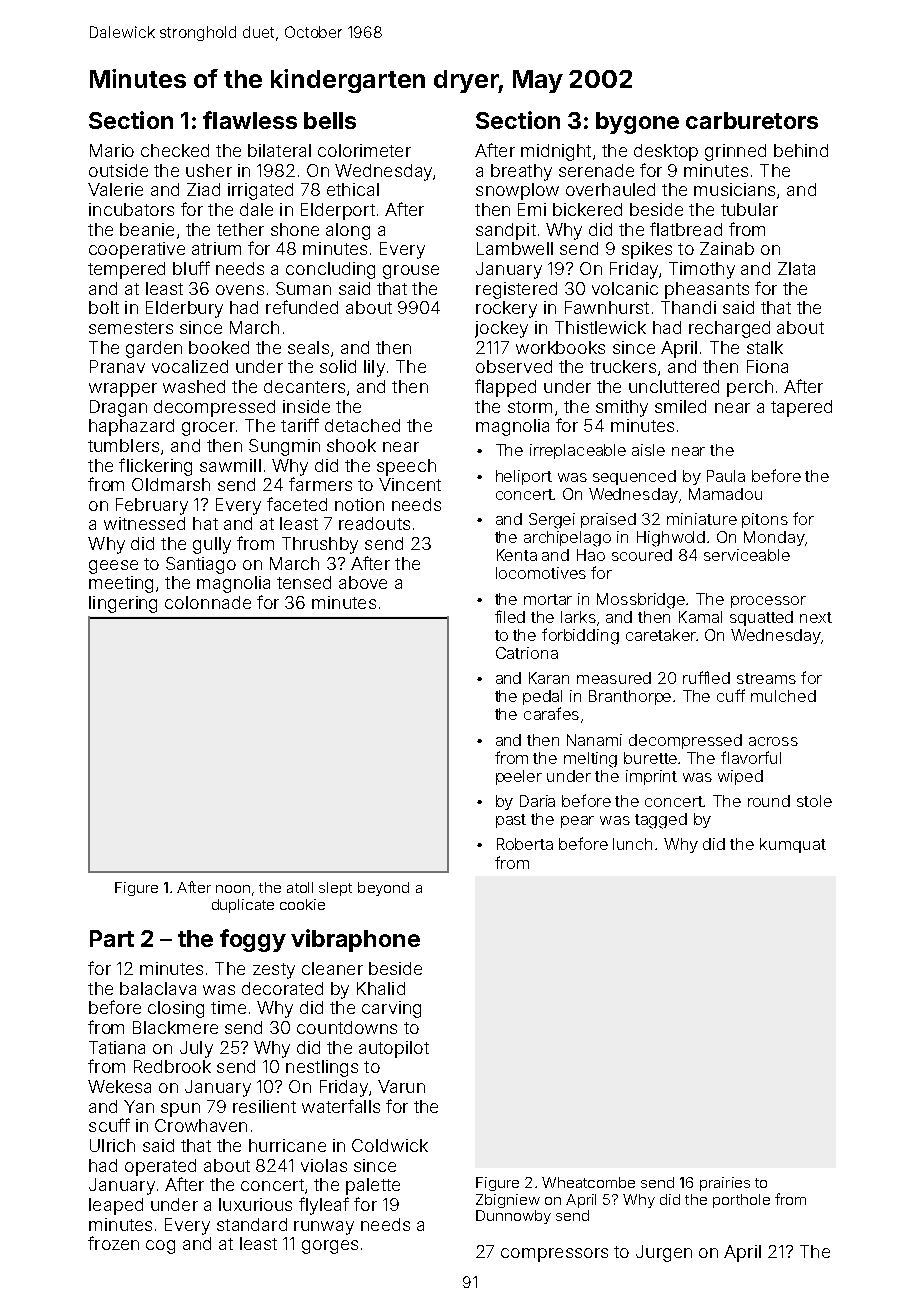 This screenshot has width=924, height=1308. Describe the element at coordinates (274, 971) in the screenshot. I see `zesty` at that location.
